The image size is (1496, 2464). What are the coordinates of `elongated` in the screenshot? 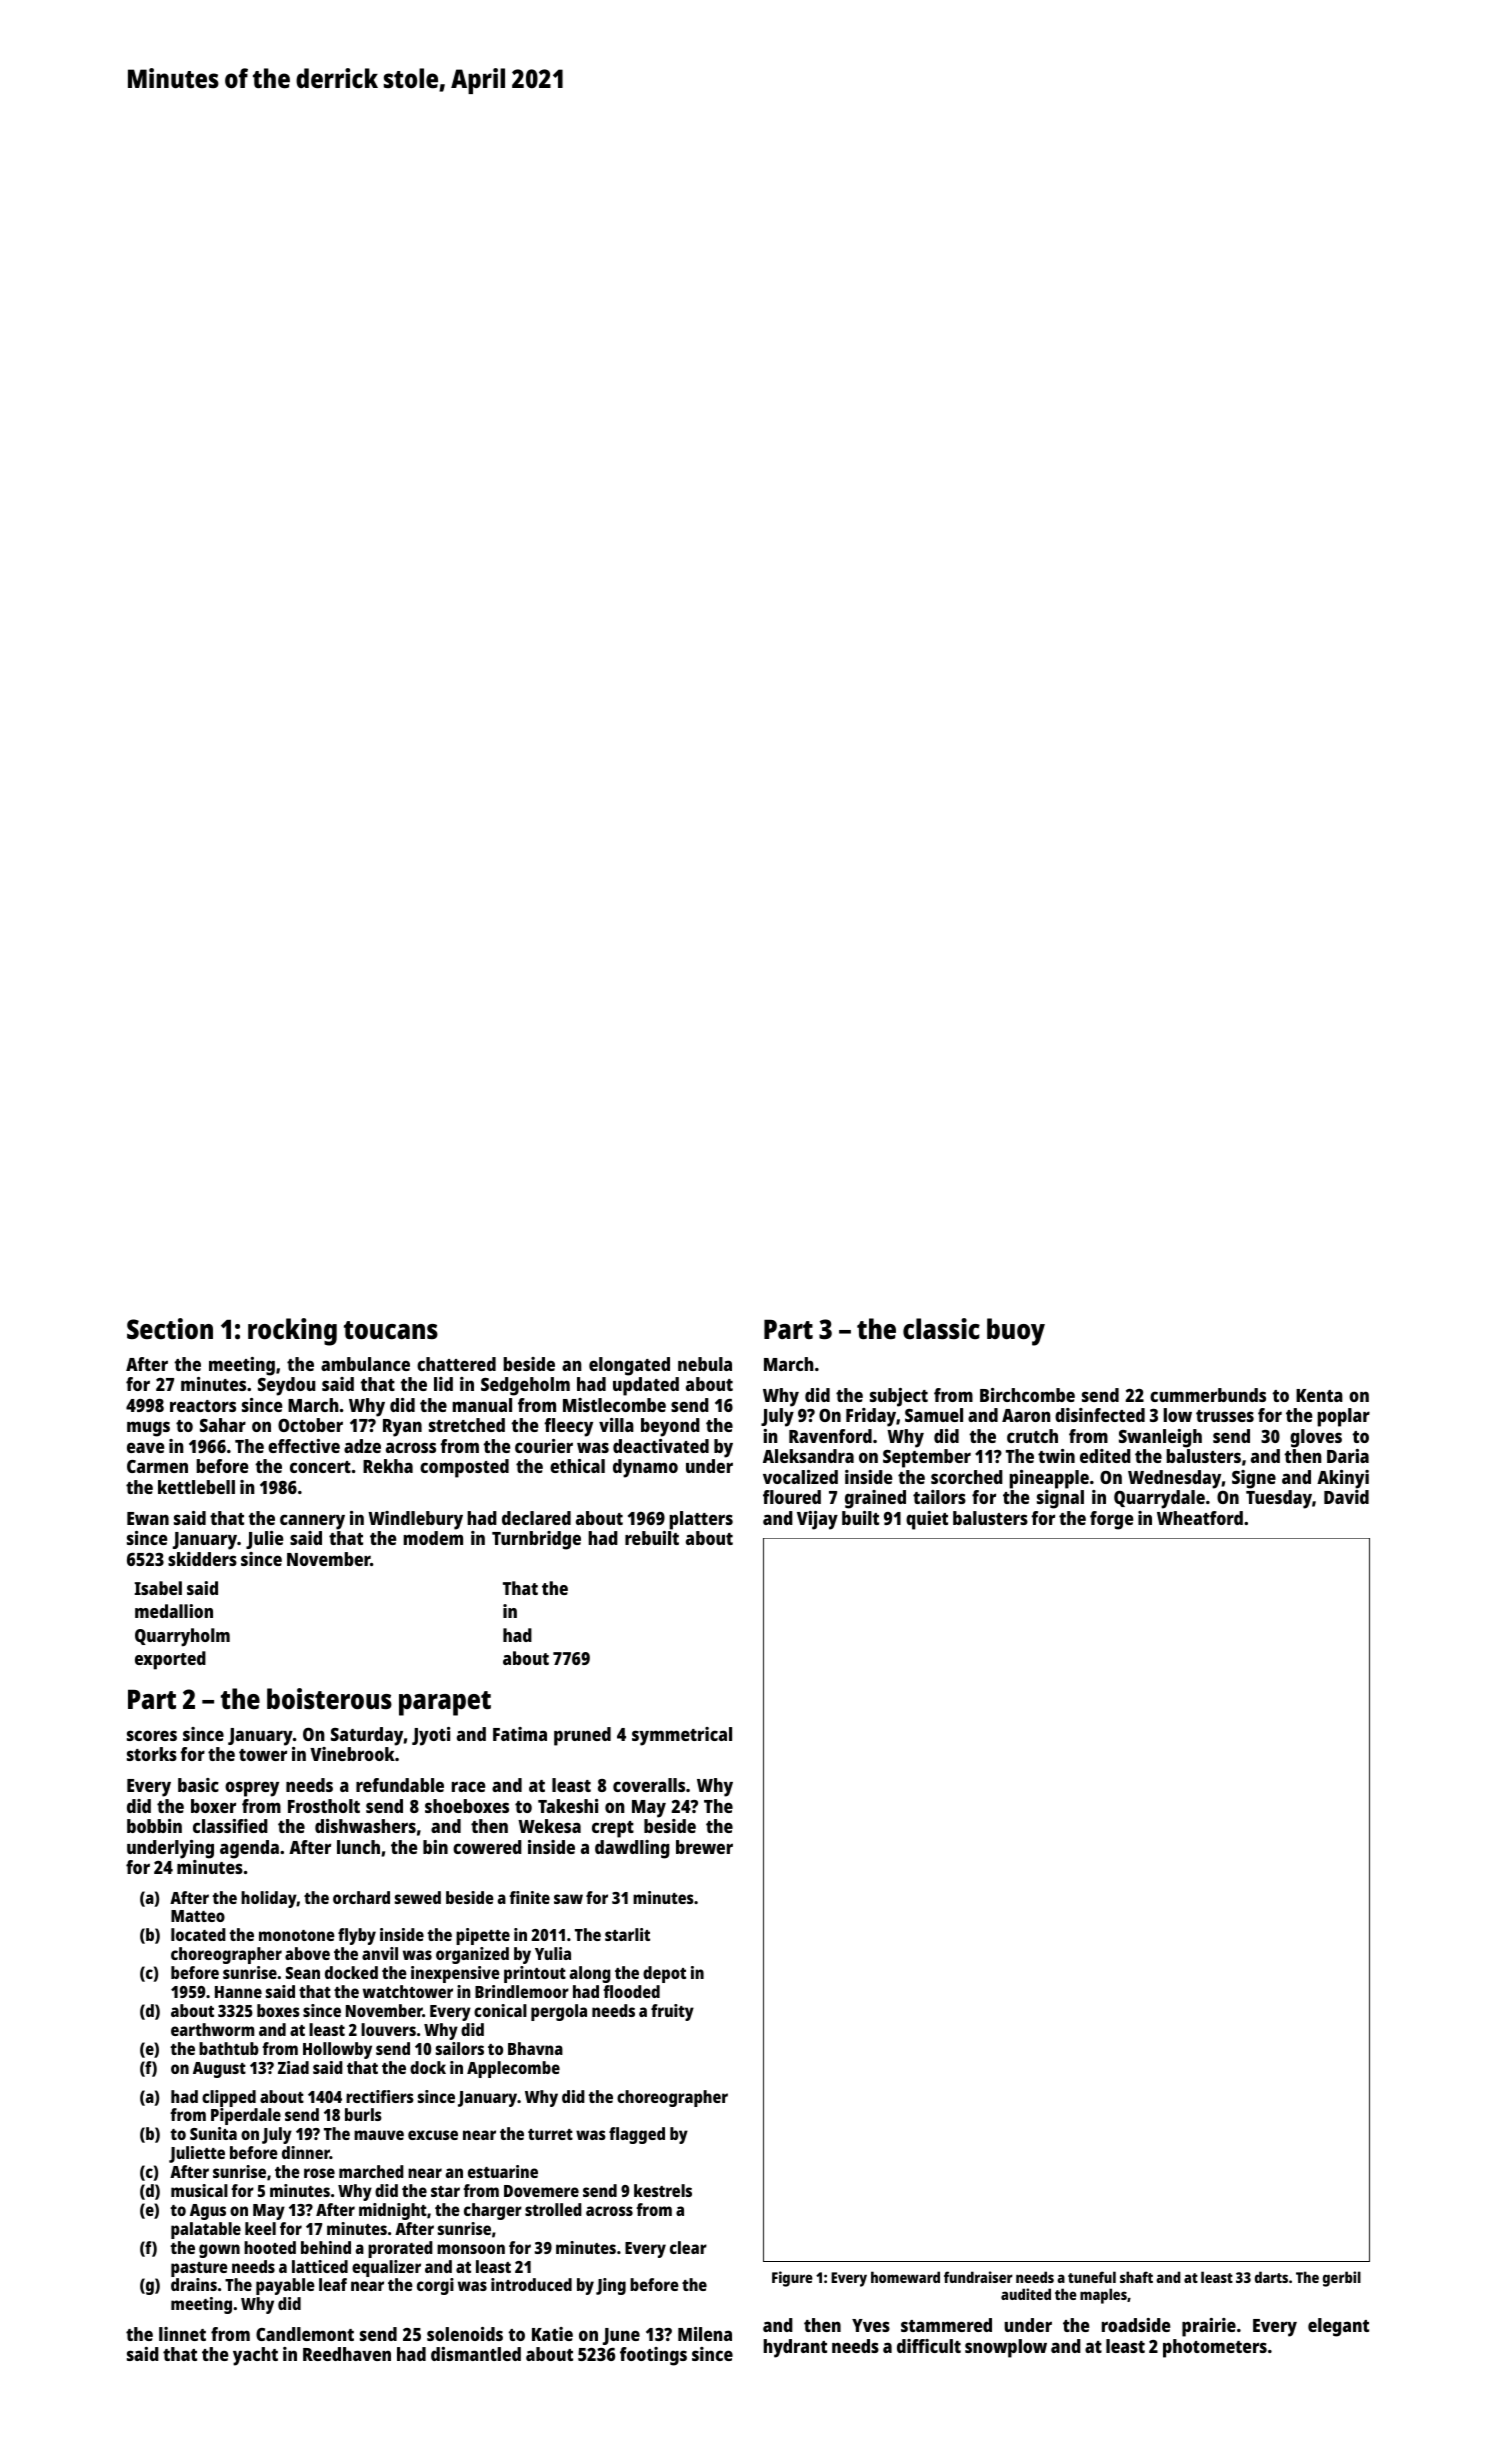 It's located at (629, 1366).
